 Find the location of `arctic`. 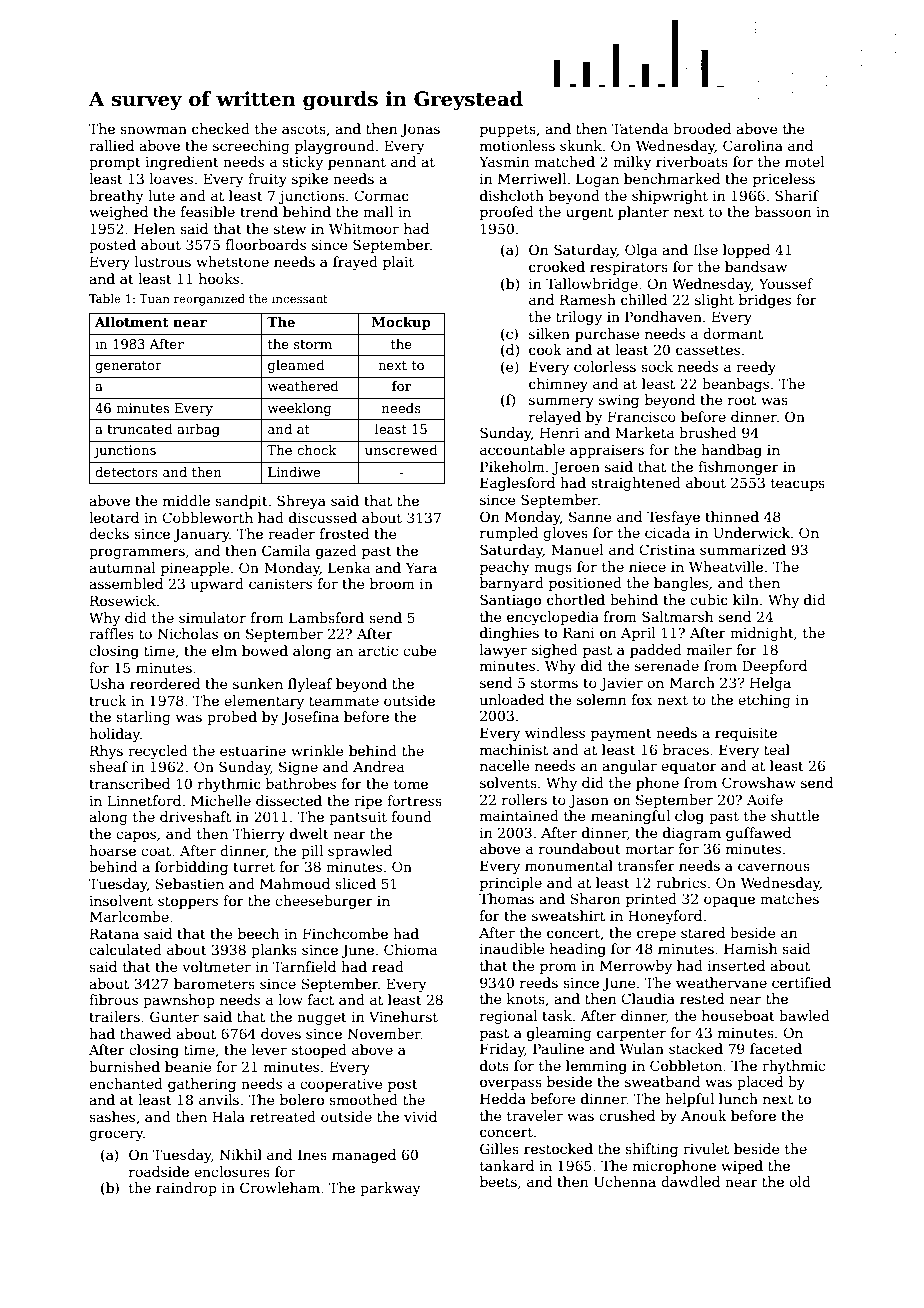

arctic is located at coordinates (378, 651).
